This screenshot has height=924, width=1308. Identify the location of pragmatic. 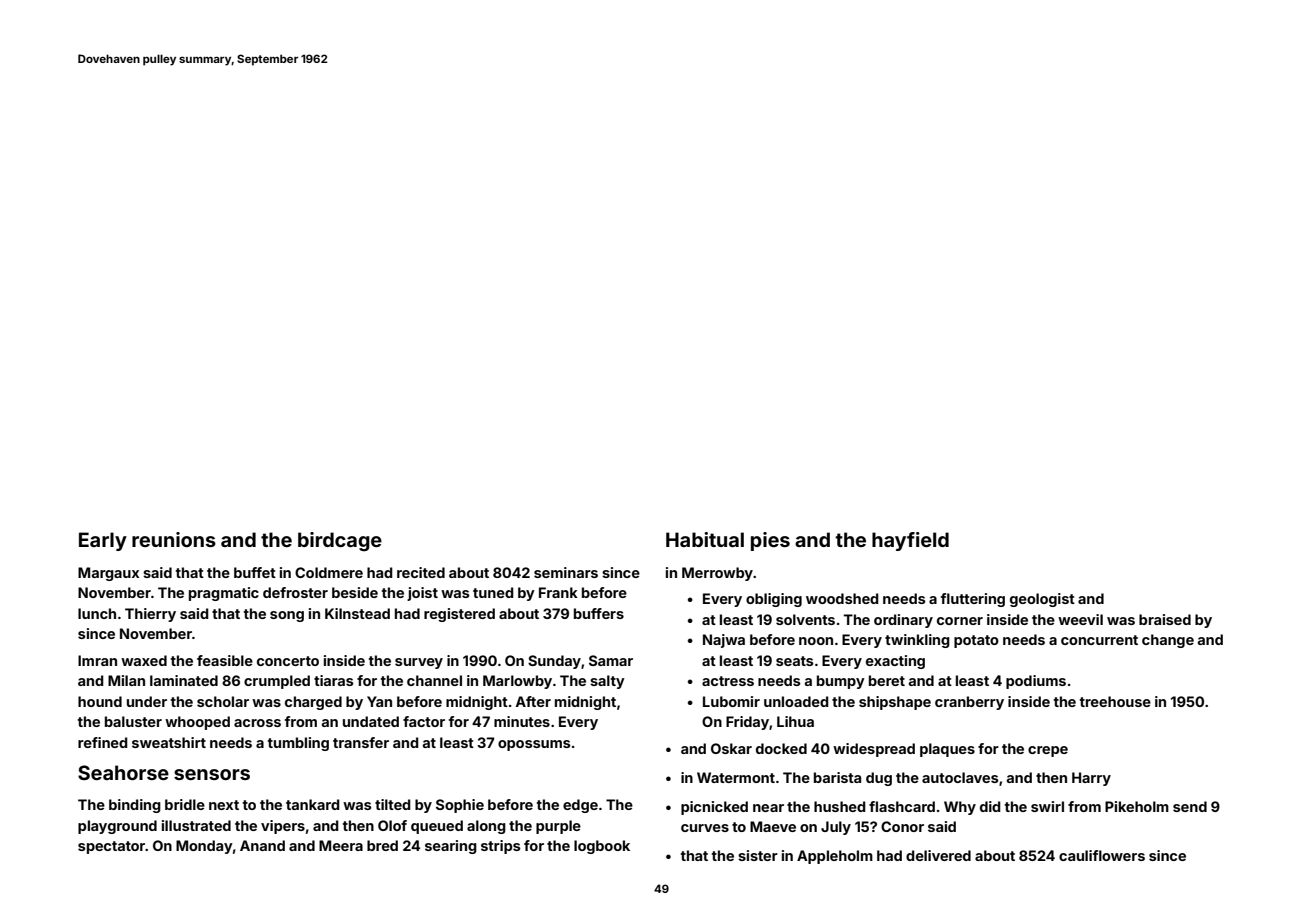
(224, 594).
